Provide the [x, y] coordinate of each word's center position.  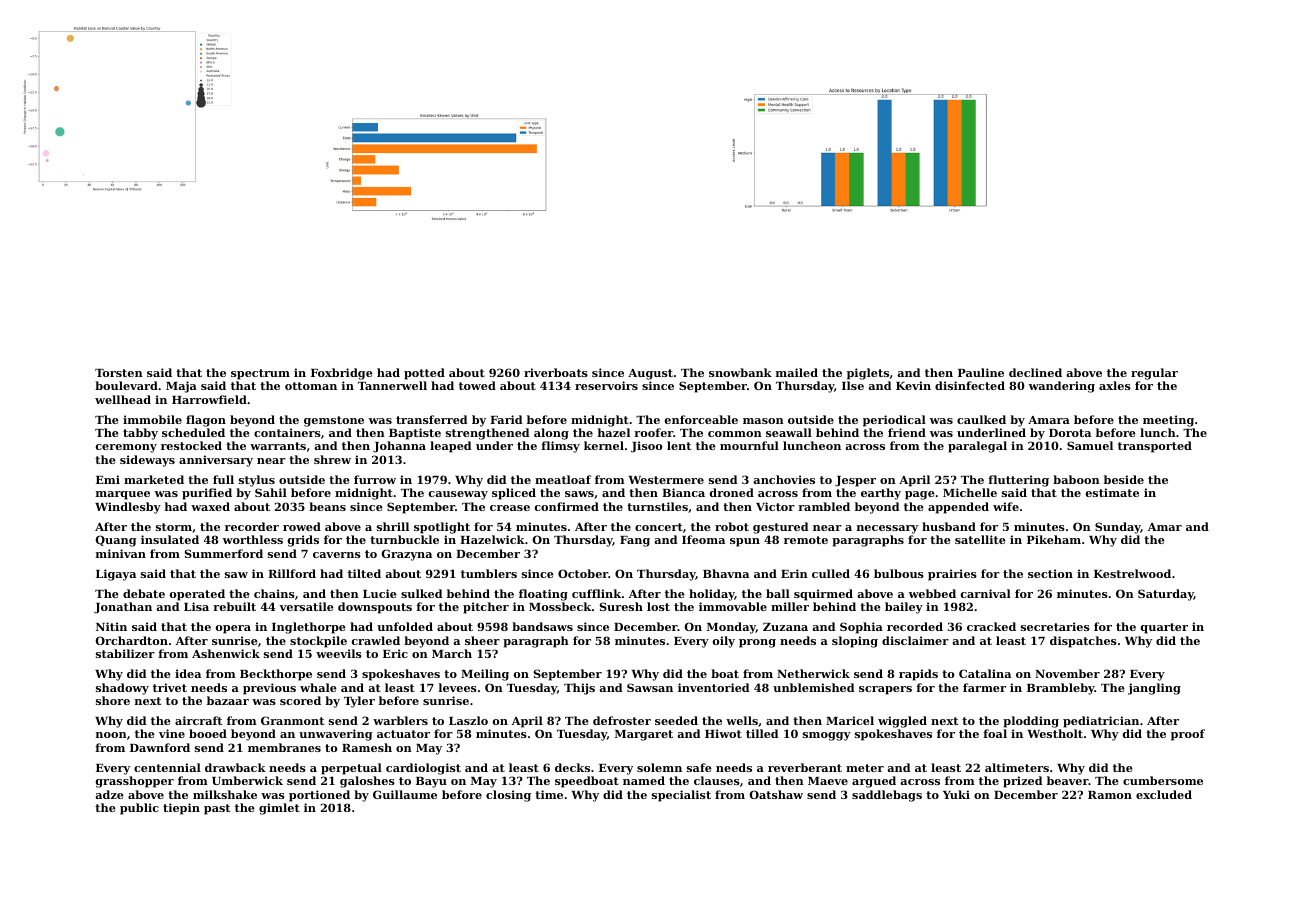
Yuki [956, 794]
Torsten [119, 373]
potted [424, 374]
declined [1035, 372]
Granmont [292, 720]
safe [699, 767]
